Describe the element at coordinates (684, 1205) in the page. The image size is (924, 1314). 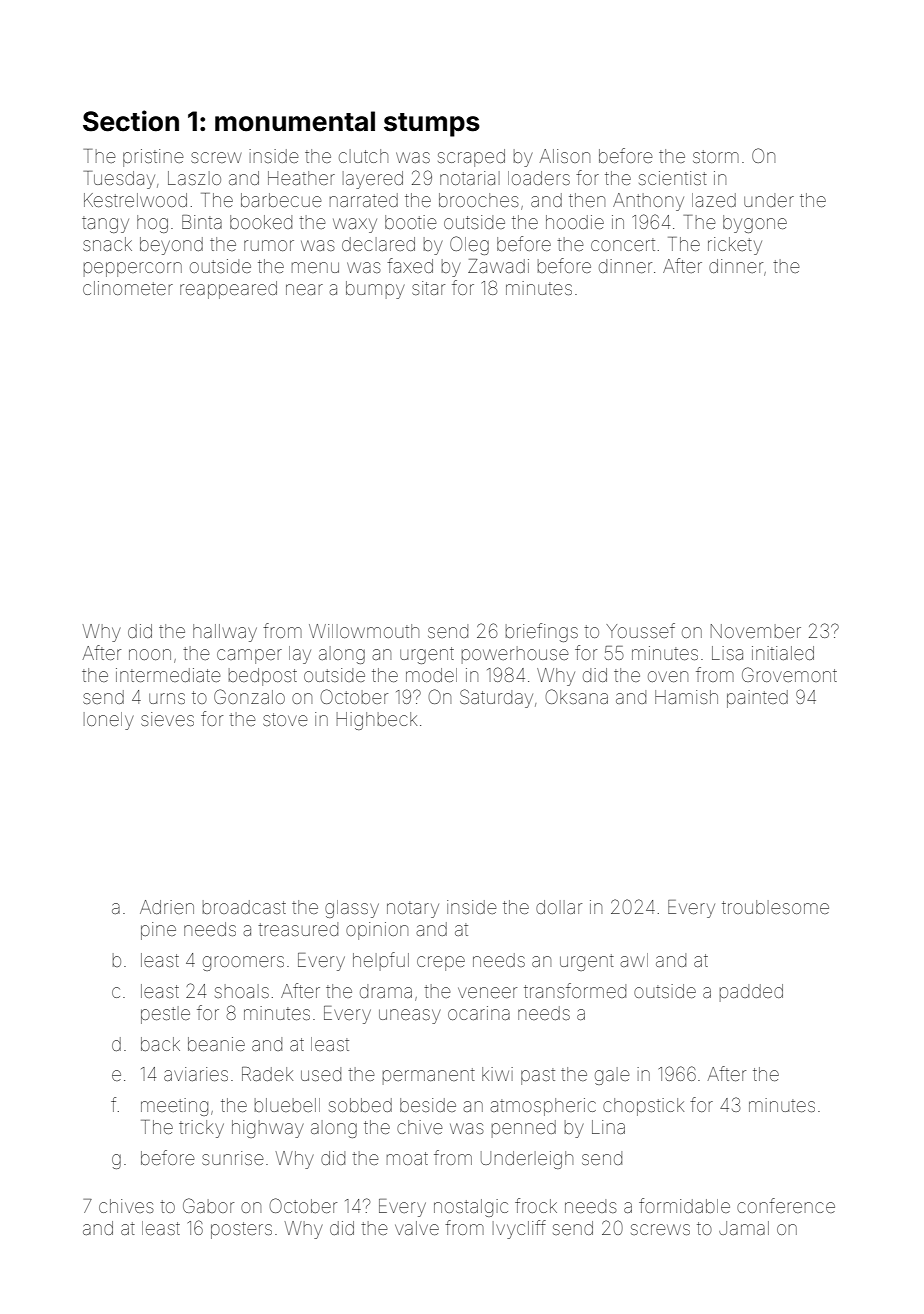
I see `formidable` at that location.
